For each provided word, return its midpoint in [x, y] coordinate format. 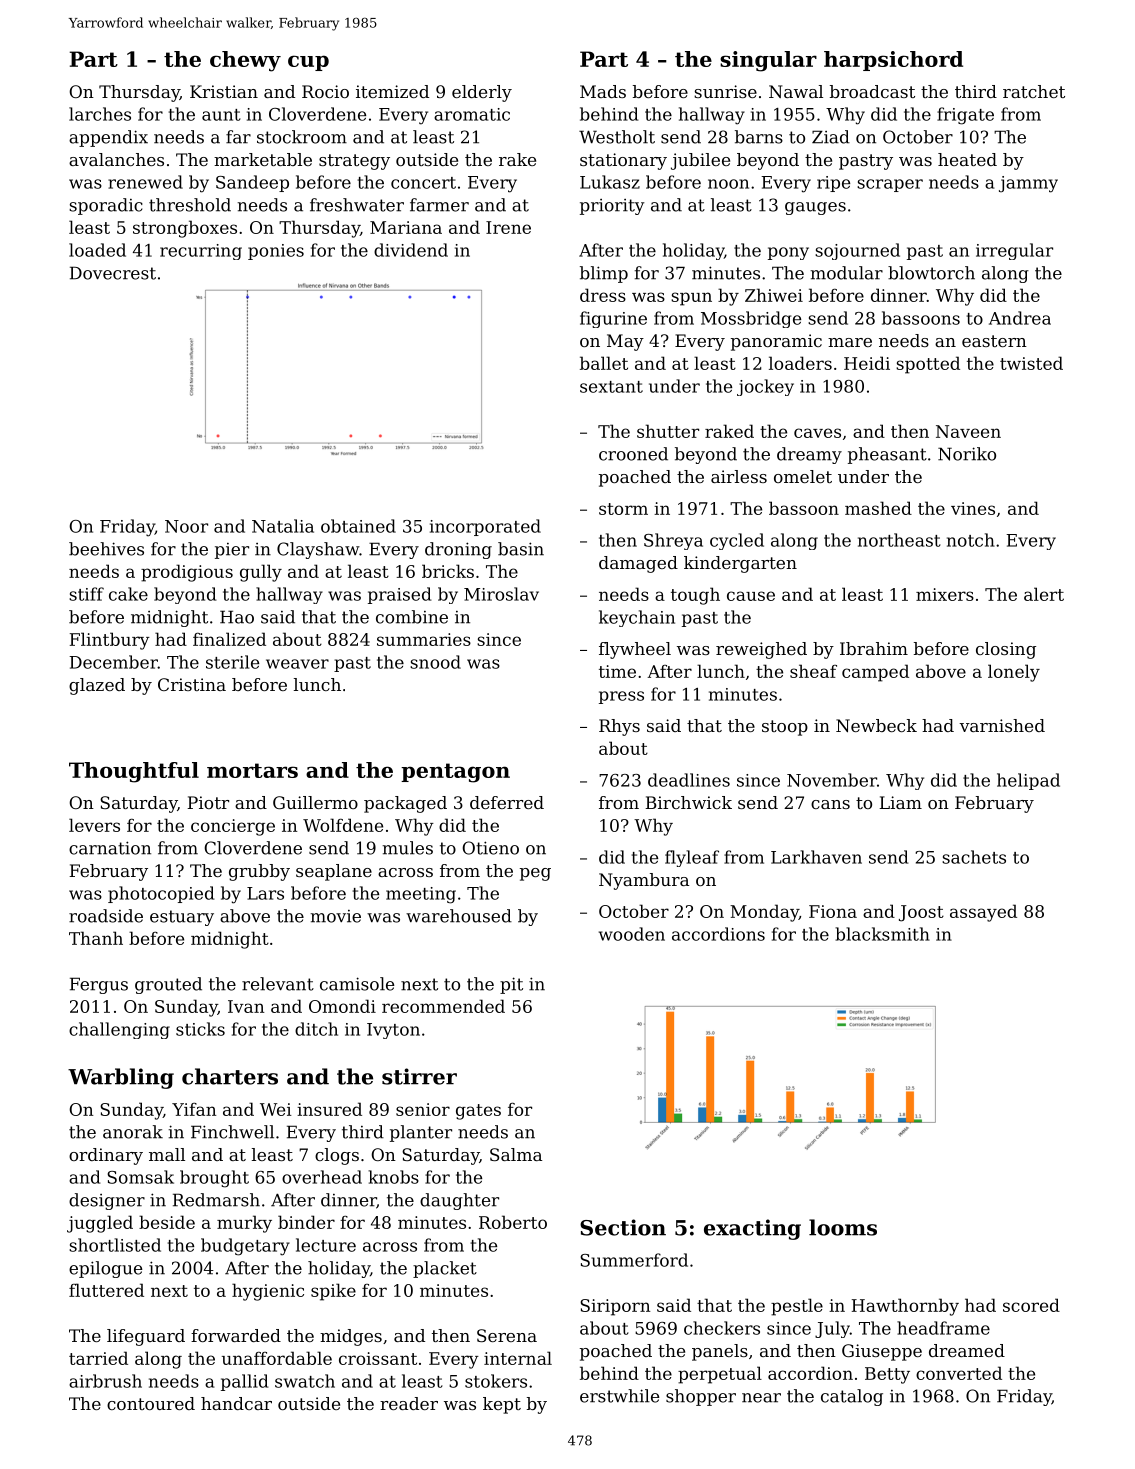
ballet [604, 363]
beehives [106, 549]
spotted [928, 365]
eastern [994, 341]
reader [409, 1403]
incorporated [485, 527]
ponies [276, 252]
